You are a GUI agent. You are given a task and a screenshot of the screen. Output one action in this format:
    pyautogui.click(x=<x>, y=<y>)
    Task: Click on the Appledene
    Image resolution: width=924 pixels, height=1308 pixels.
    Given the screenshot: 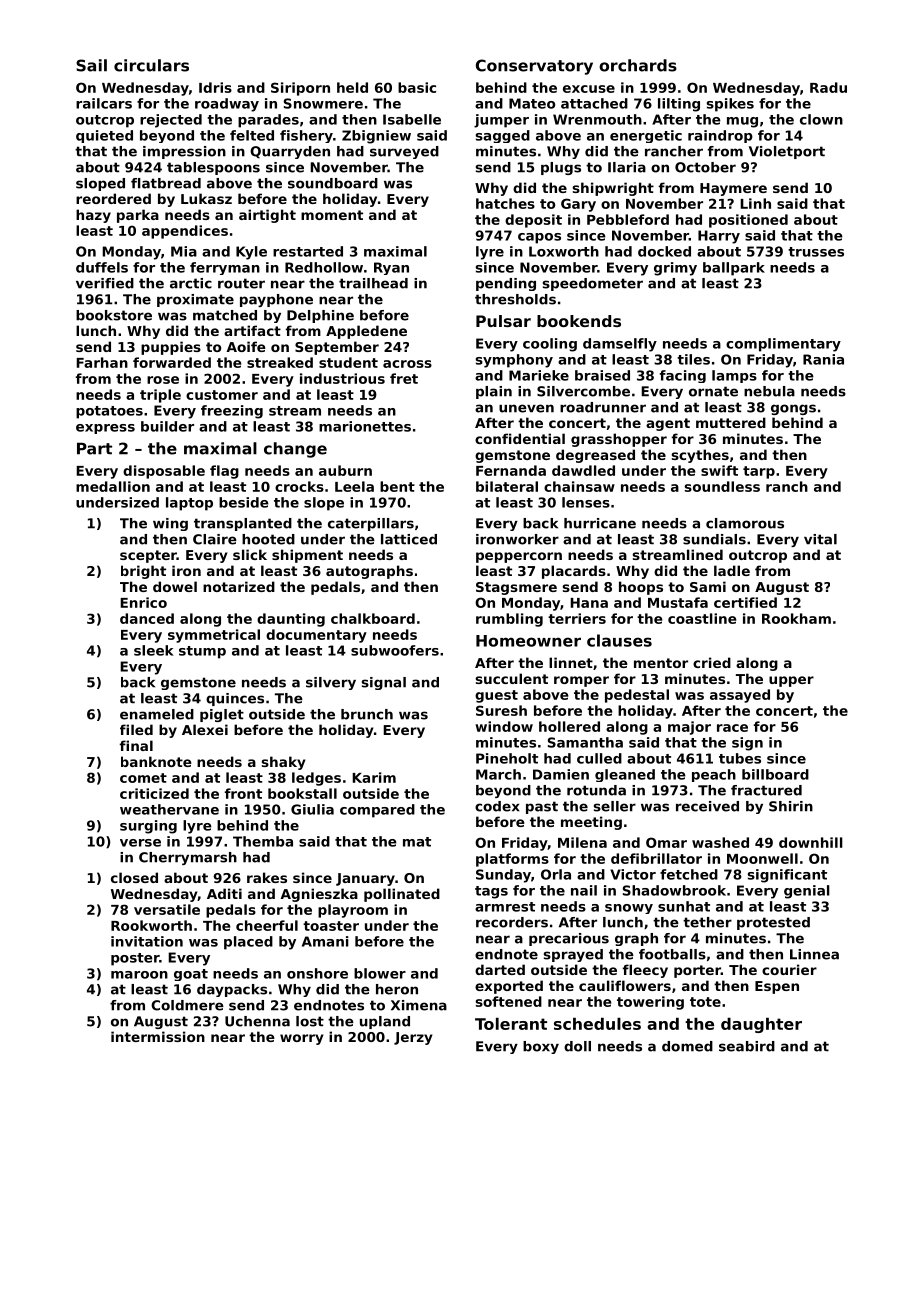 What is the action you would take?
    pyautogui.click(x=366, y=332)
